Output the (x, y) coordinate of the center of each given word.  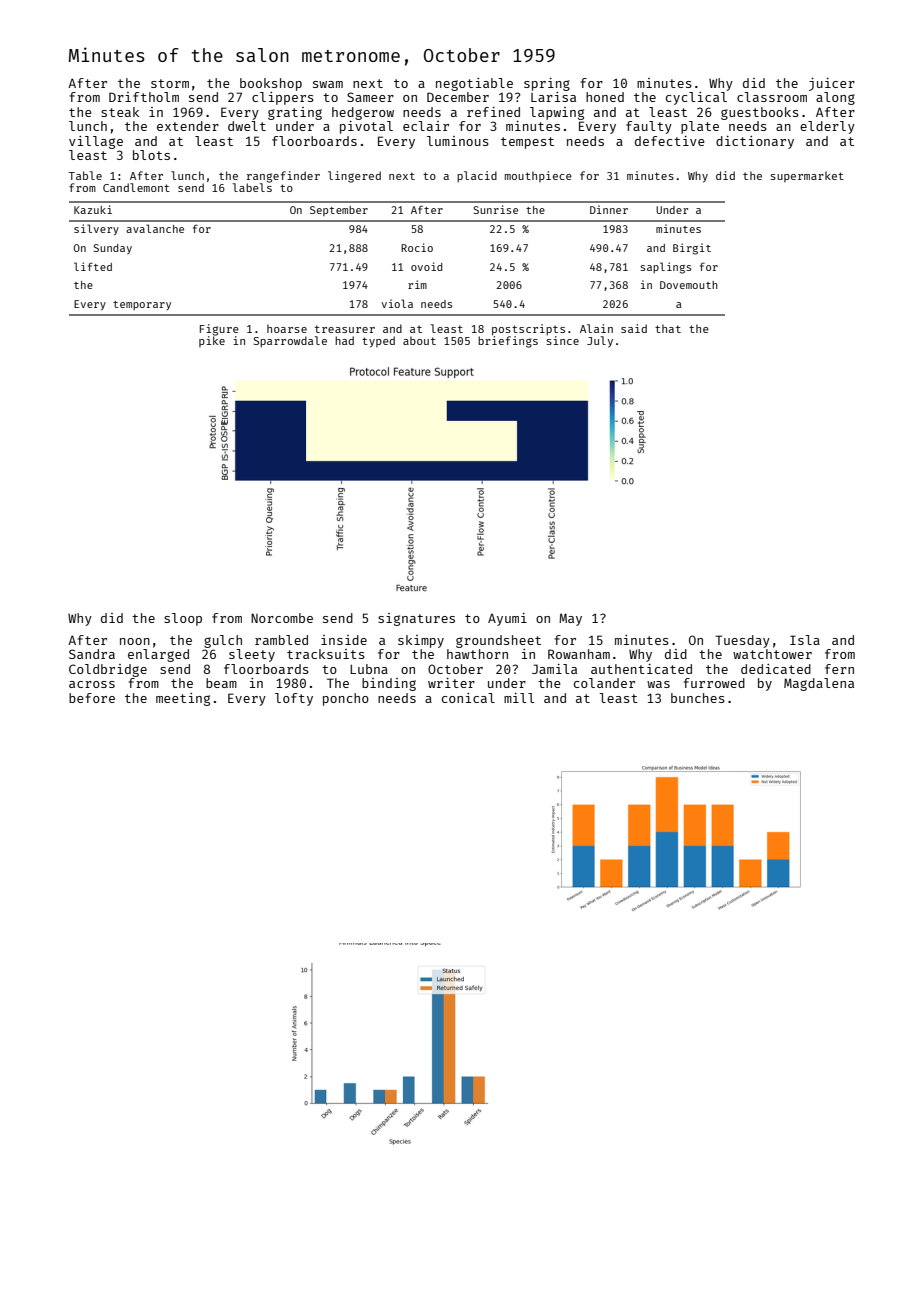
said (634, 328)
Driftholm (144, 97)
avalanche (155, 228)
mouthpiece (538, 176)
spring (547, 84)
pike (212, 341)
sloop (183, 619)
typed (378, 342)
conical (468, 698)
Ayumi (507, 619)
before (92, 698)
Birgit (692, 249)
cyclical (696, 98)
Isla (805, 640)
